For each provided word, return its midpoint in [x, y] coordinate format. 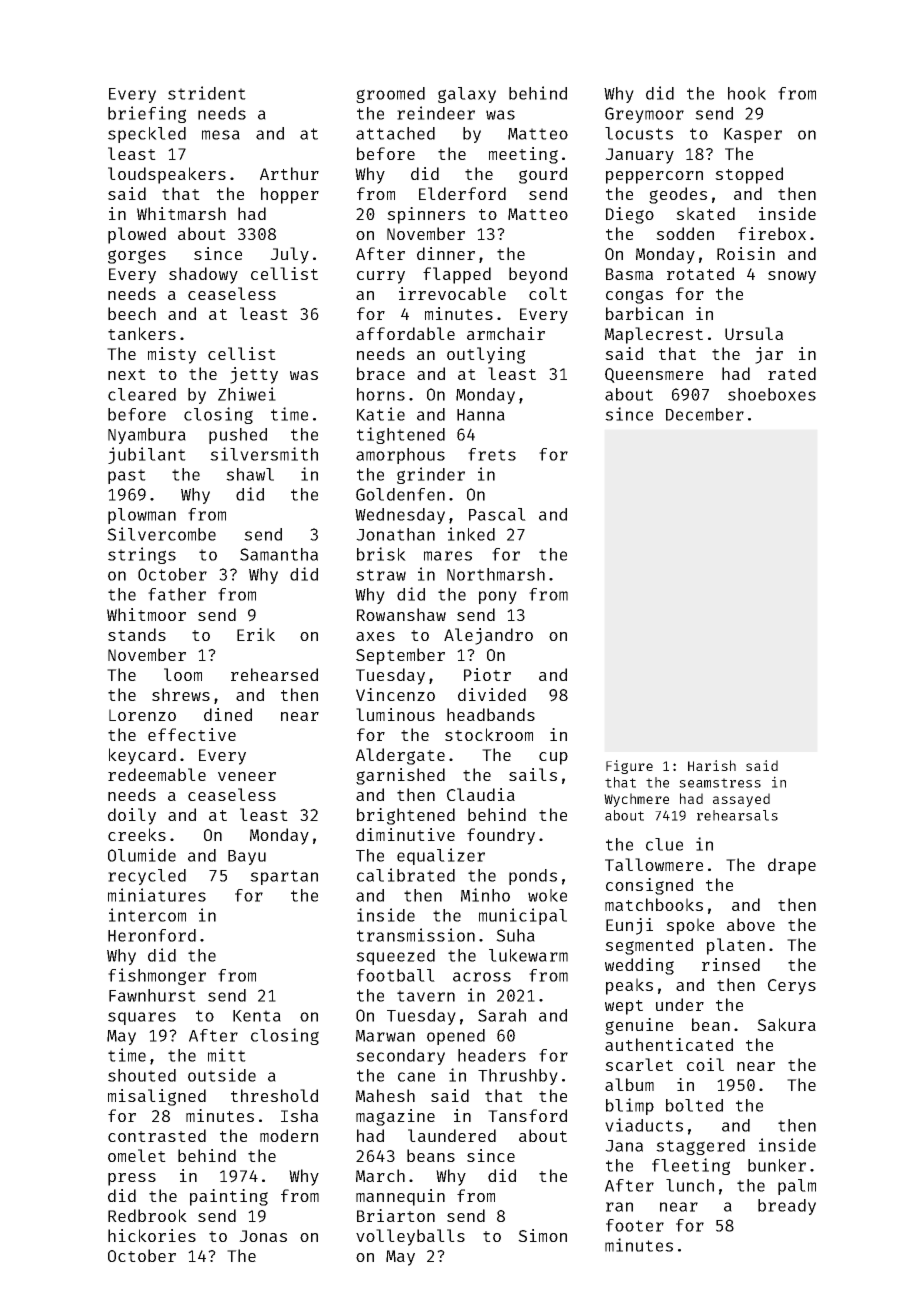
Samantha [279, 554]
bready [787, 1207]
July [289, 255]
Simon [542, 1235]
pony [498, 597]
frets [492, 454]
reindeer [436, 113]
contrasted [157, 1135]
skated [705, 213]
